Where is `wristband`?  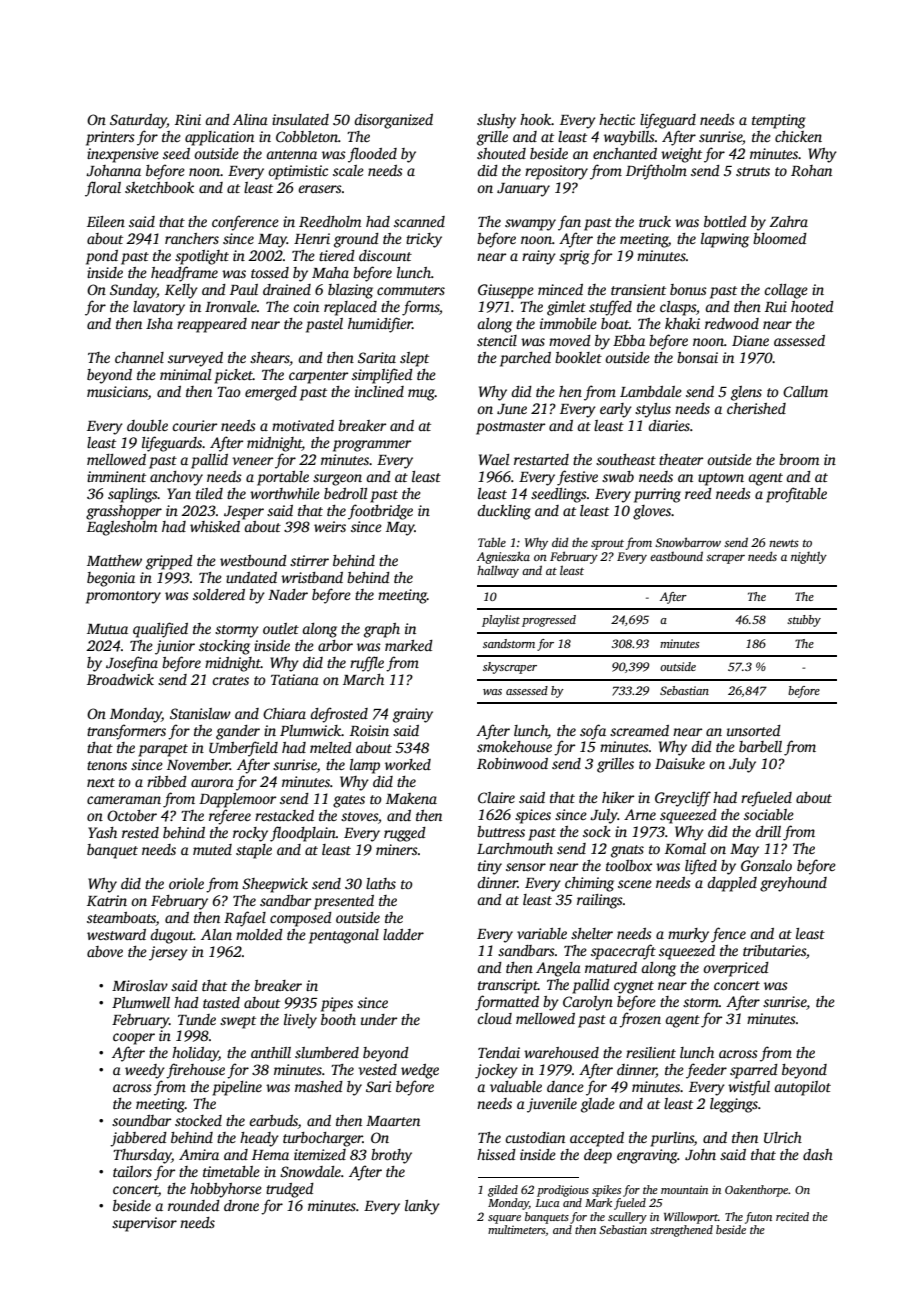 wristband is located at coordinates (312, 577).
